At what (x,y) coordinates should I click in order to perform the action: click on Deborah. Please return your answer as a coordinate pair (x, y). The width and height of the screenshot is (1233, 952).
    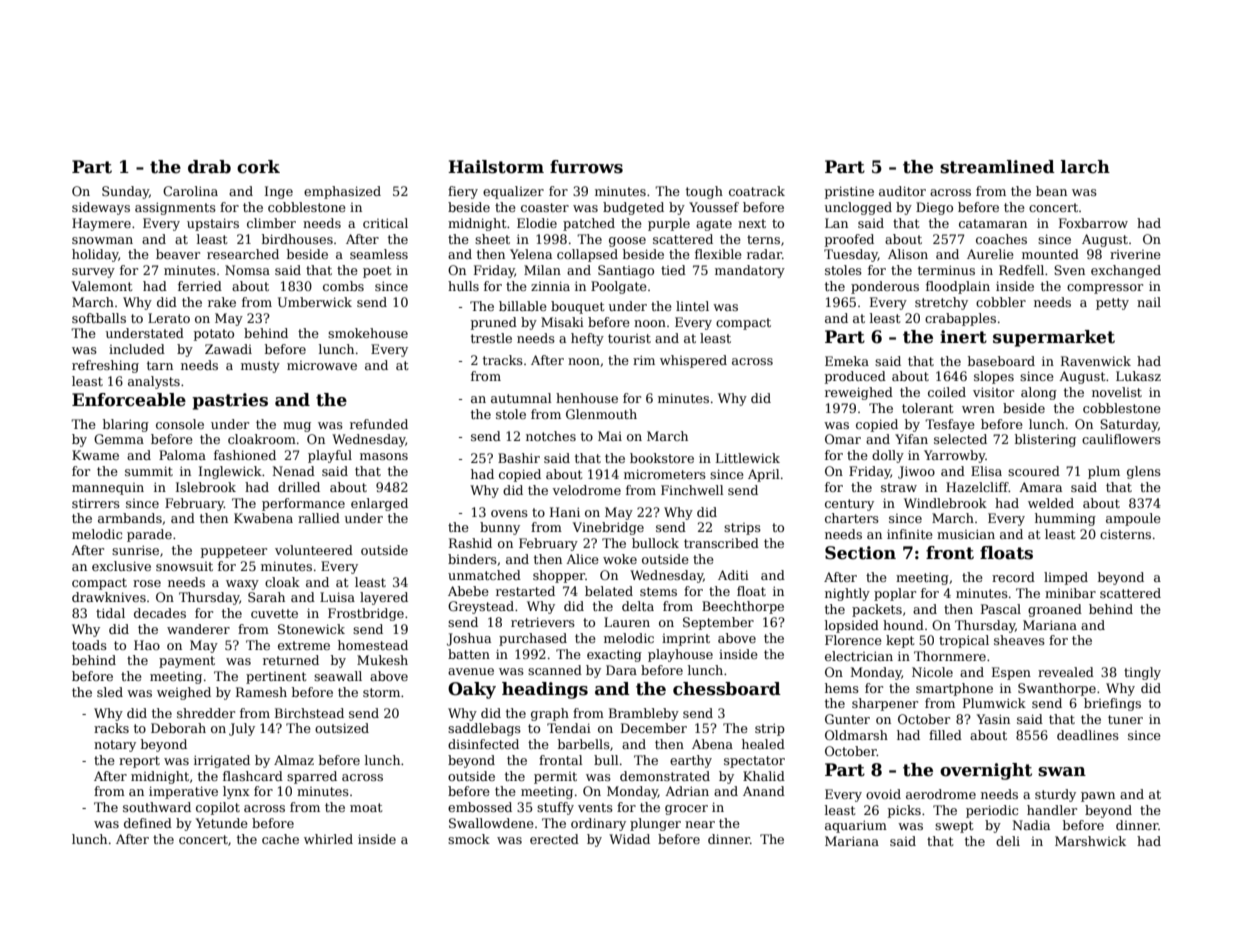
    Looking at the image, I should click on (178, 728).
